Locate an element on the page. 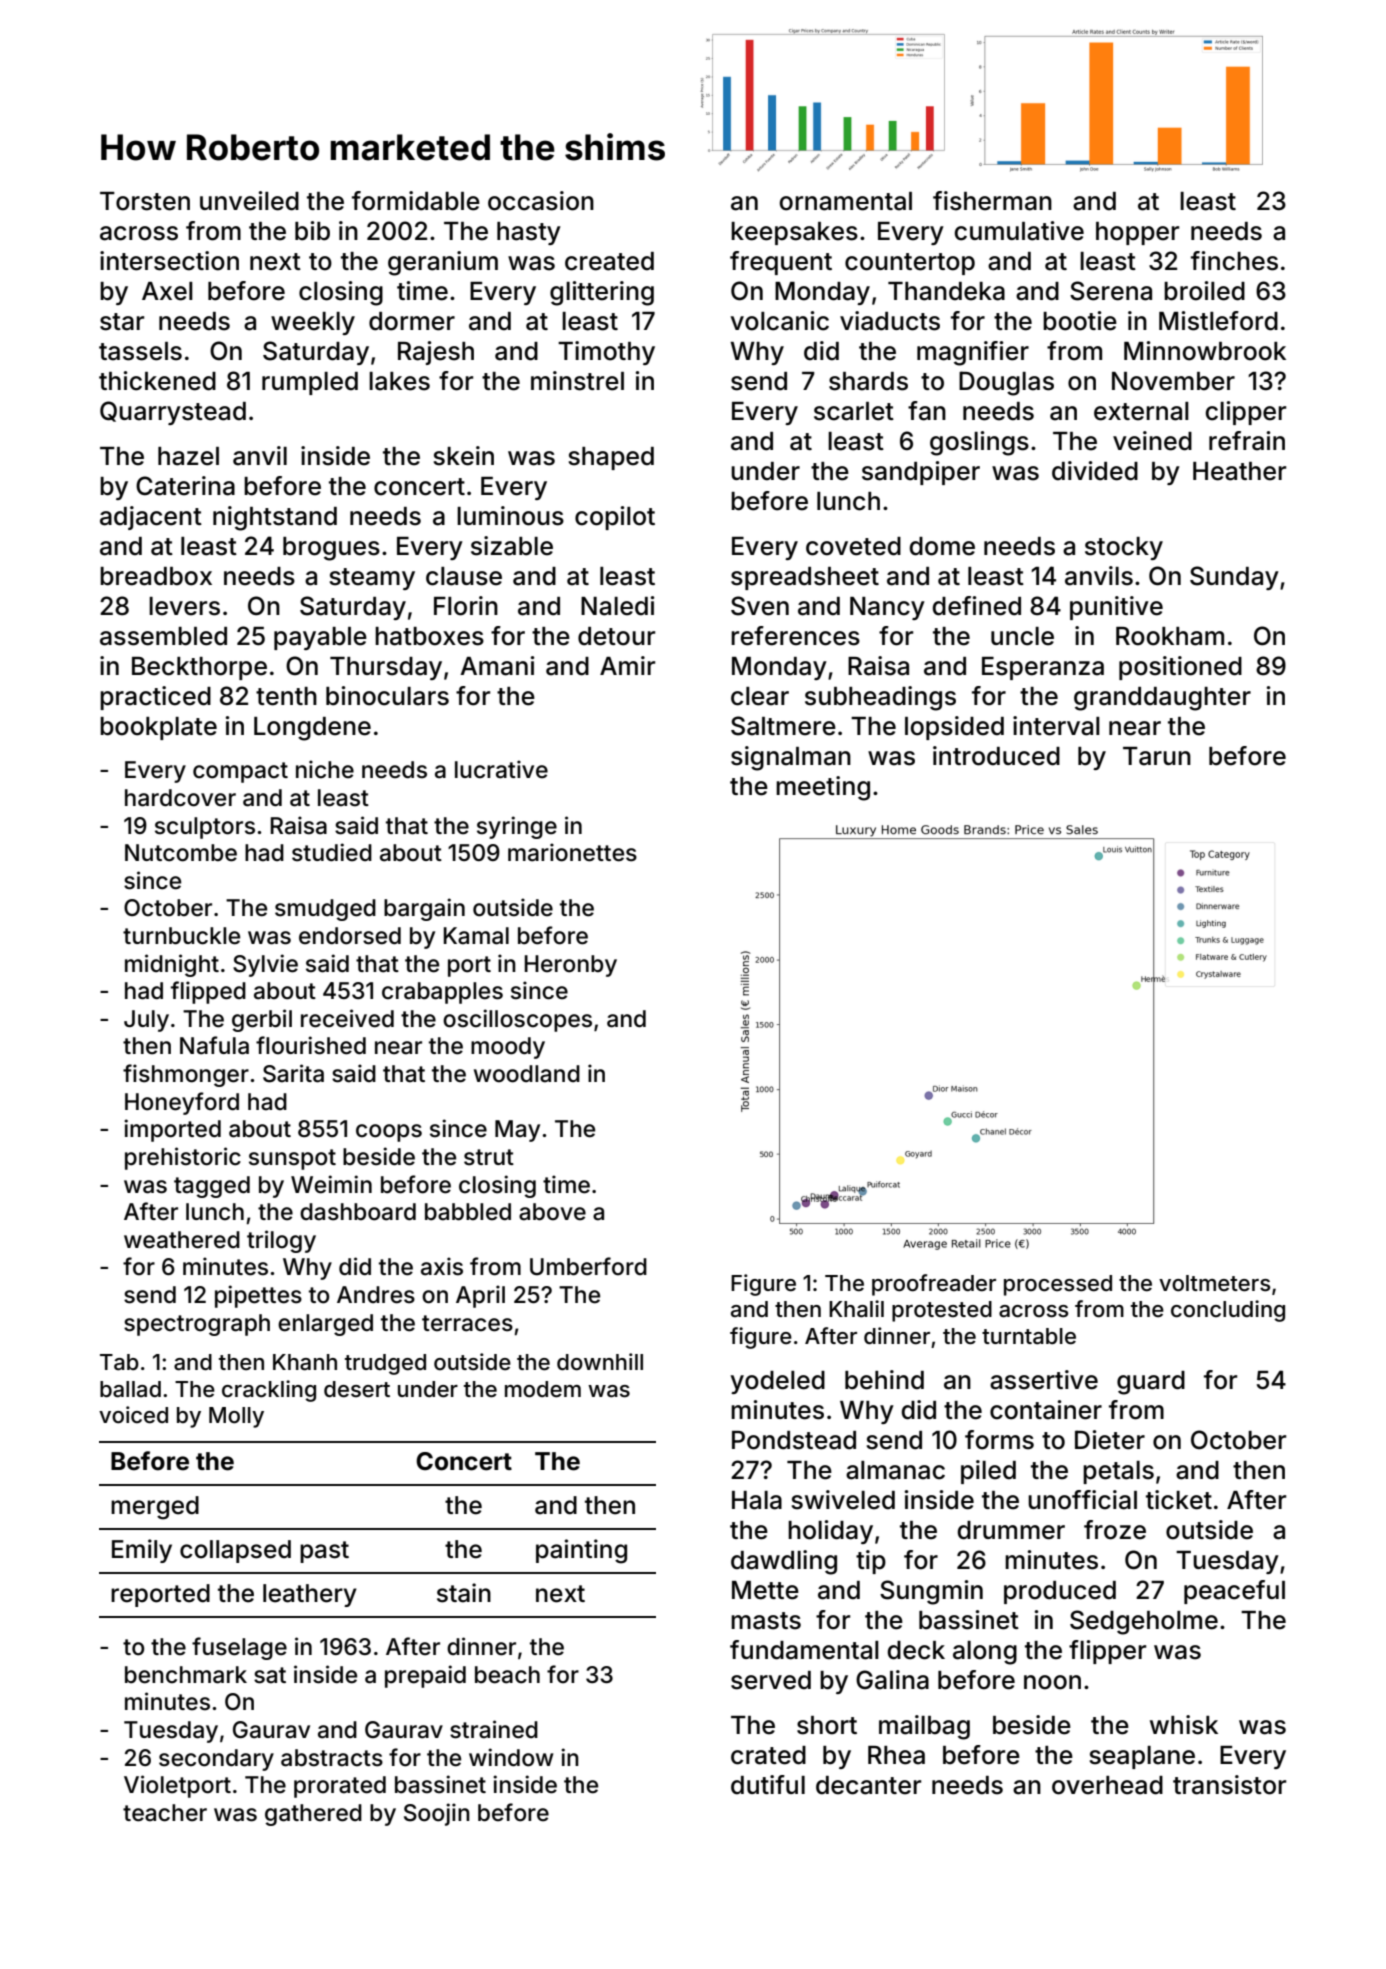 The width and height of the page is (1386, 1969). studied is located at coordinates (332, 852).
